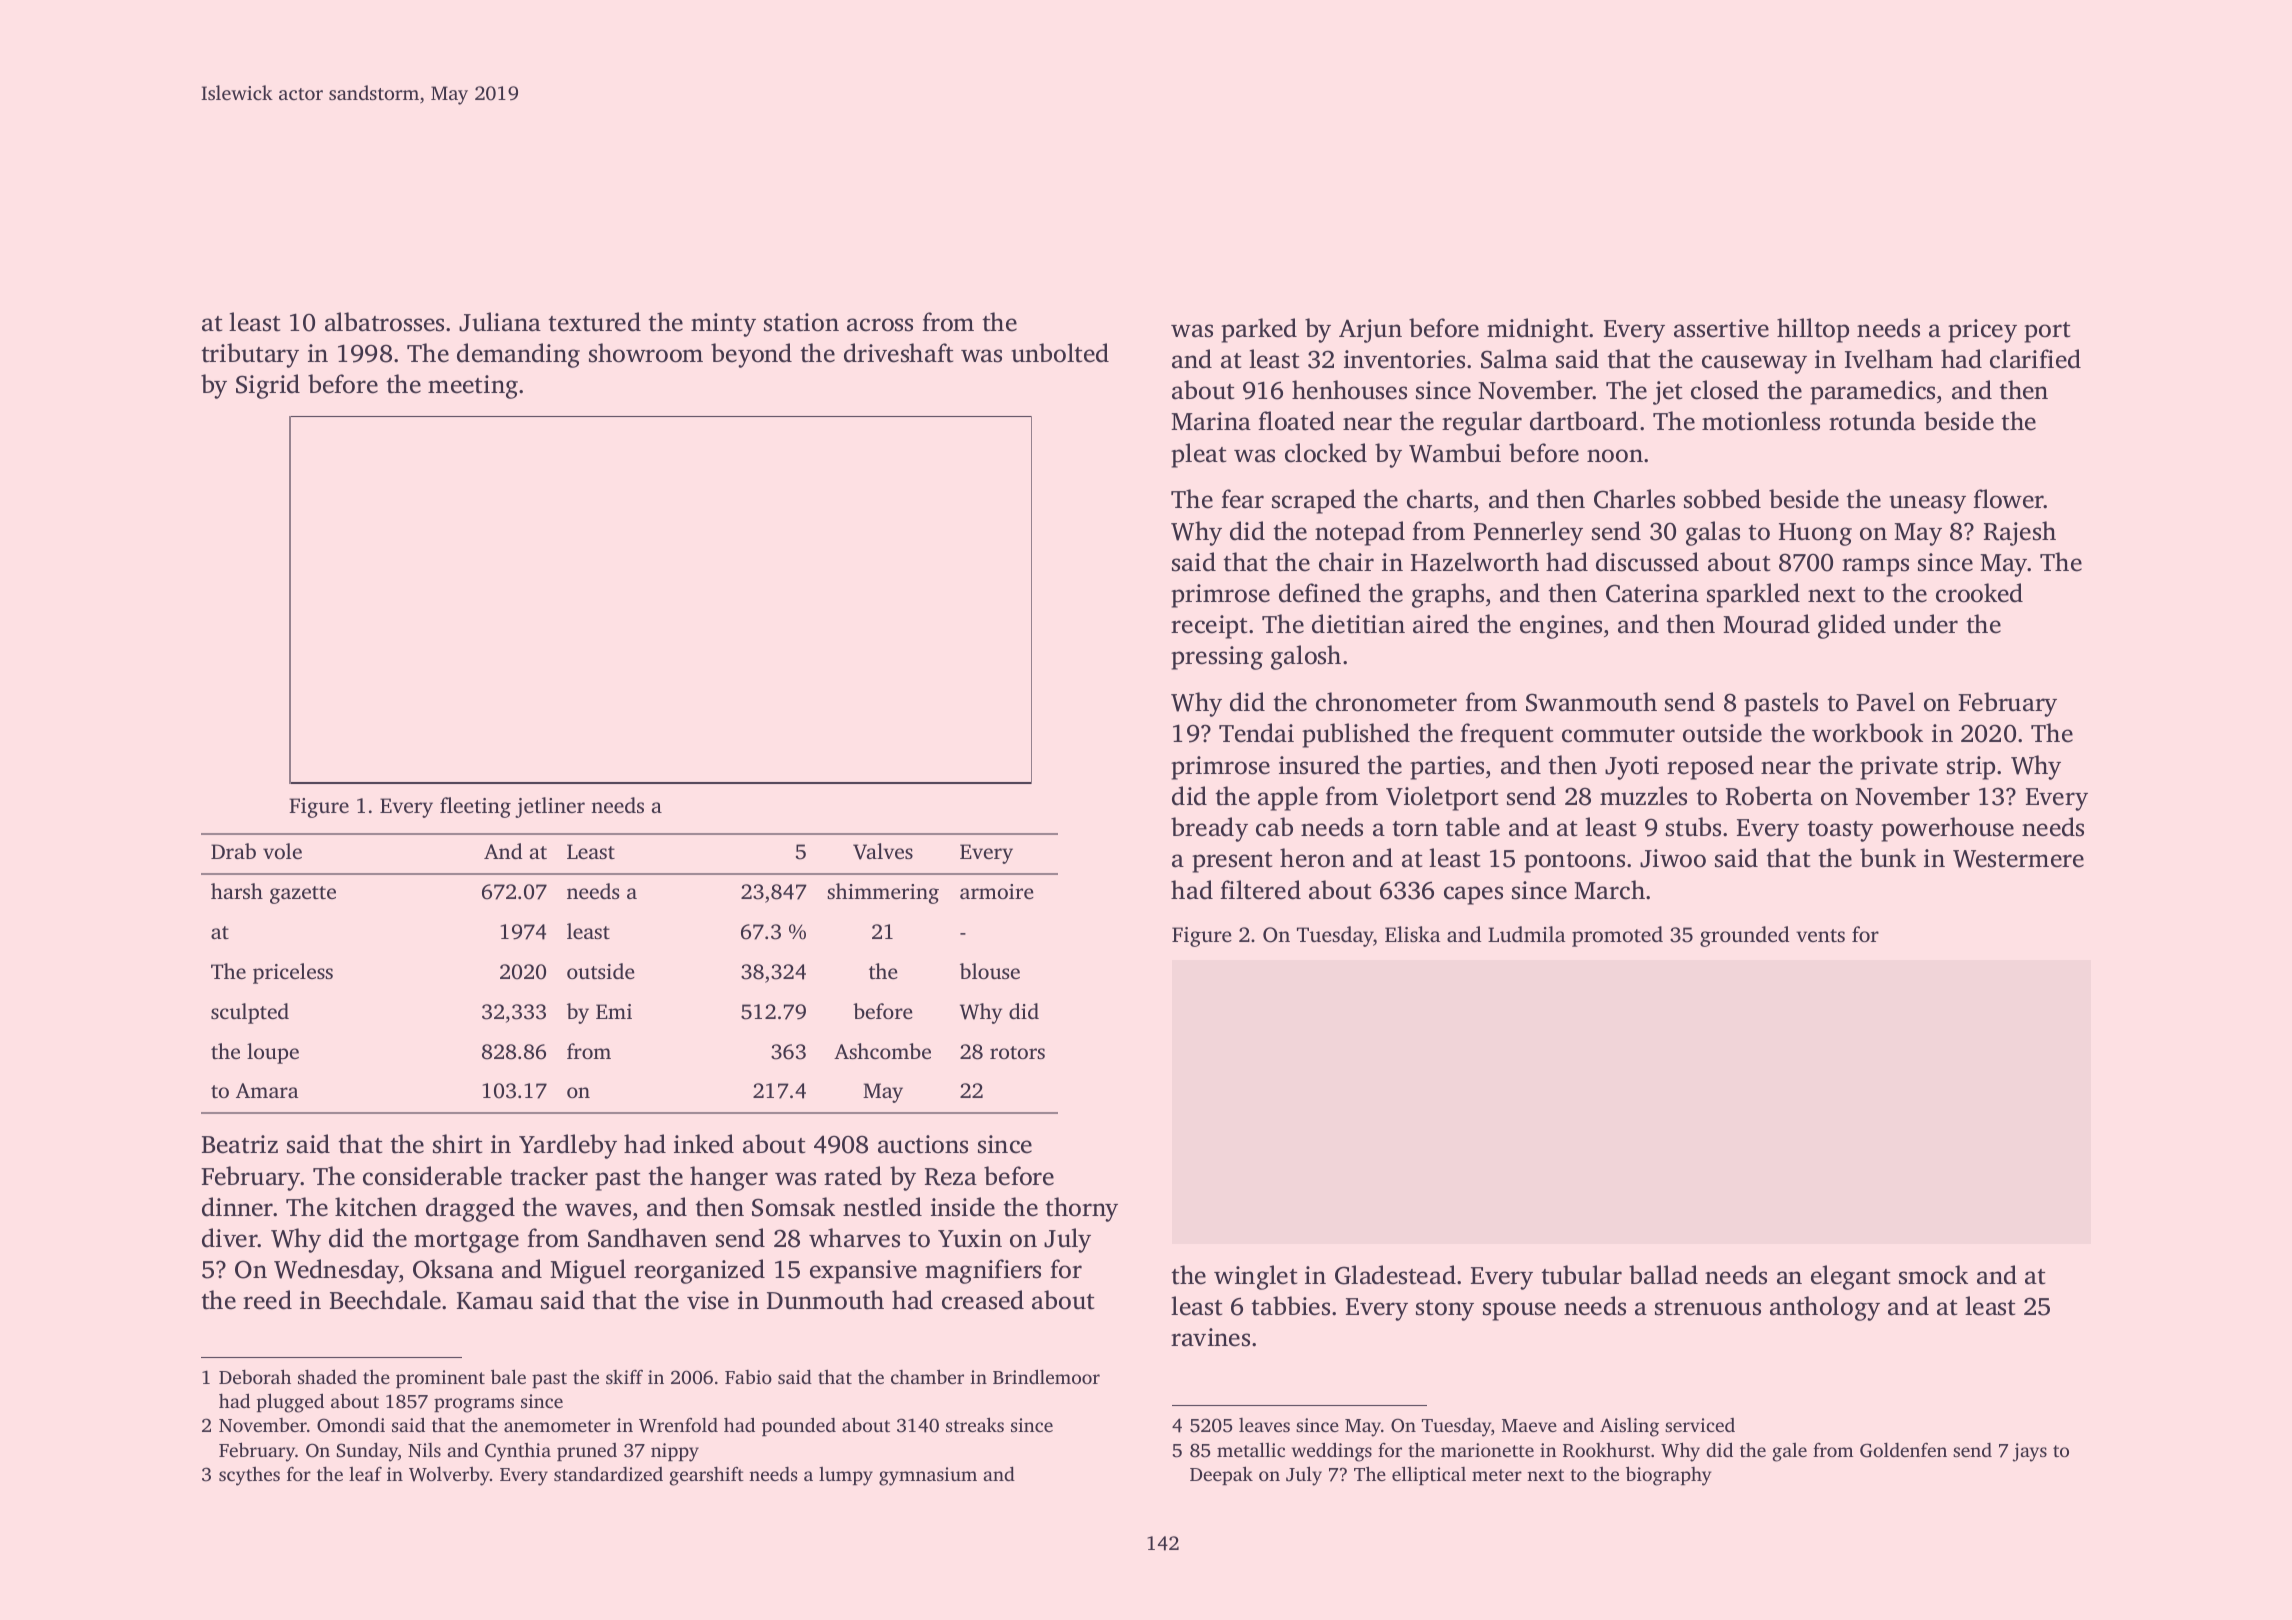  I want to click on Emi, so click(614, 1011).
